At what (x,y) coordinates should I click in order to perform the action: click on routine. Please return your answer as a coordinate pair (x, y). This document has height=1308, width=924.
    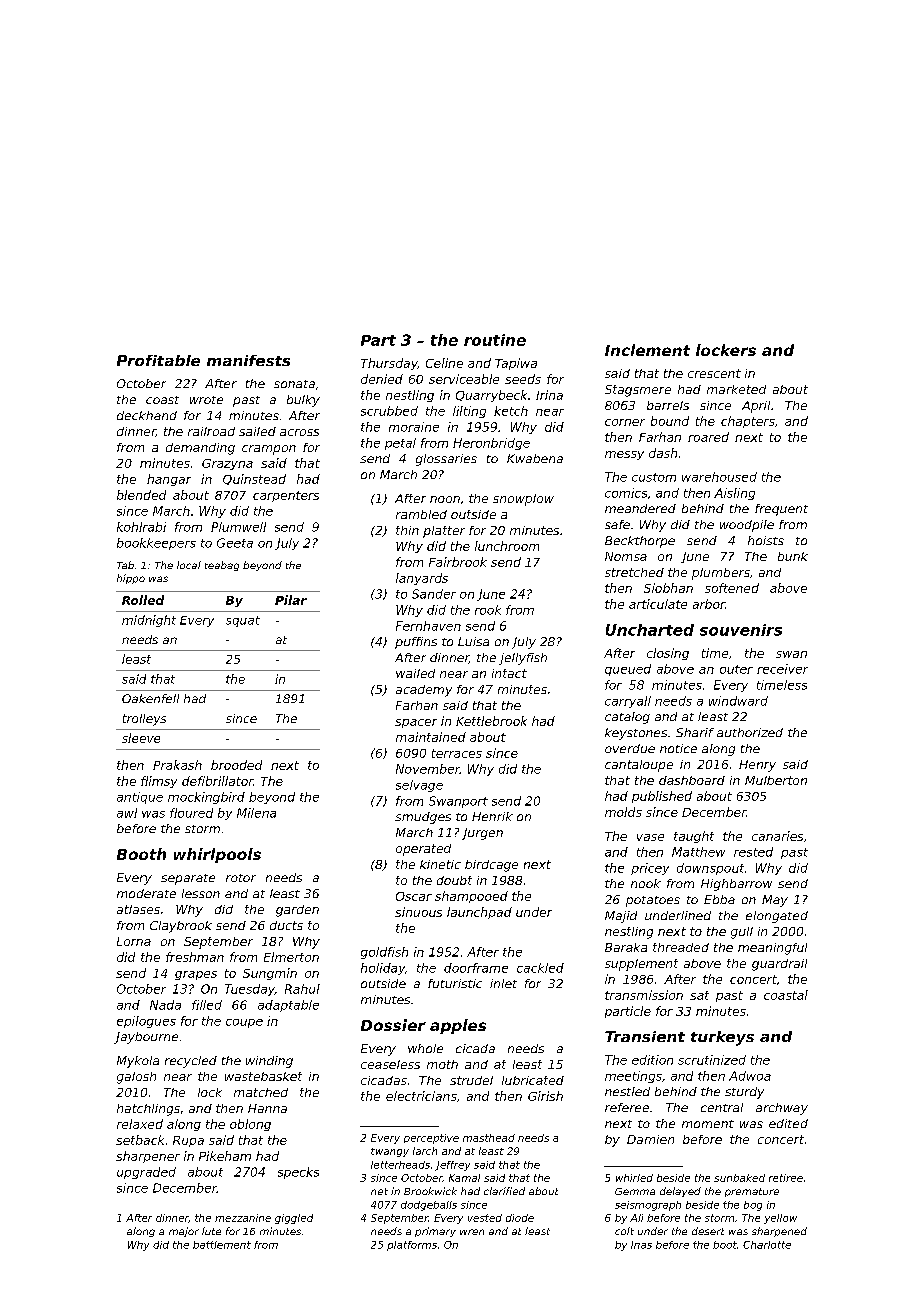
    Looking at the image, I should click on (495, 340).
